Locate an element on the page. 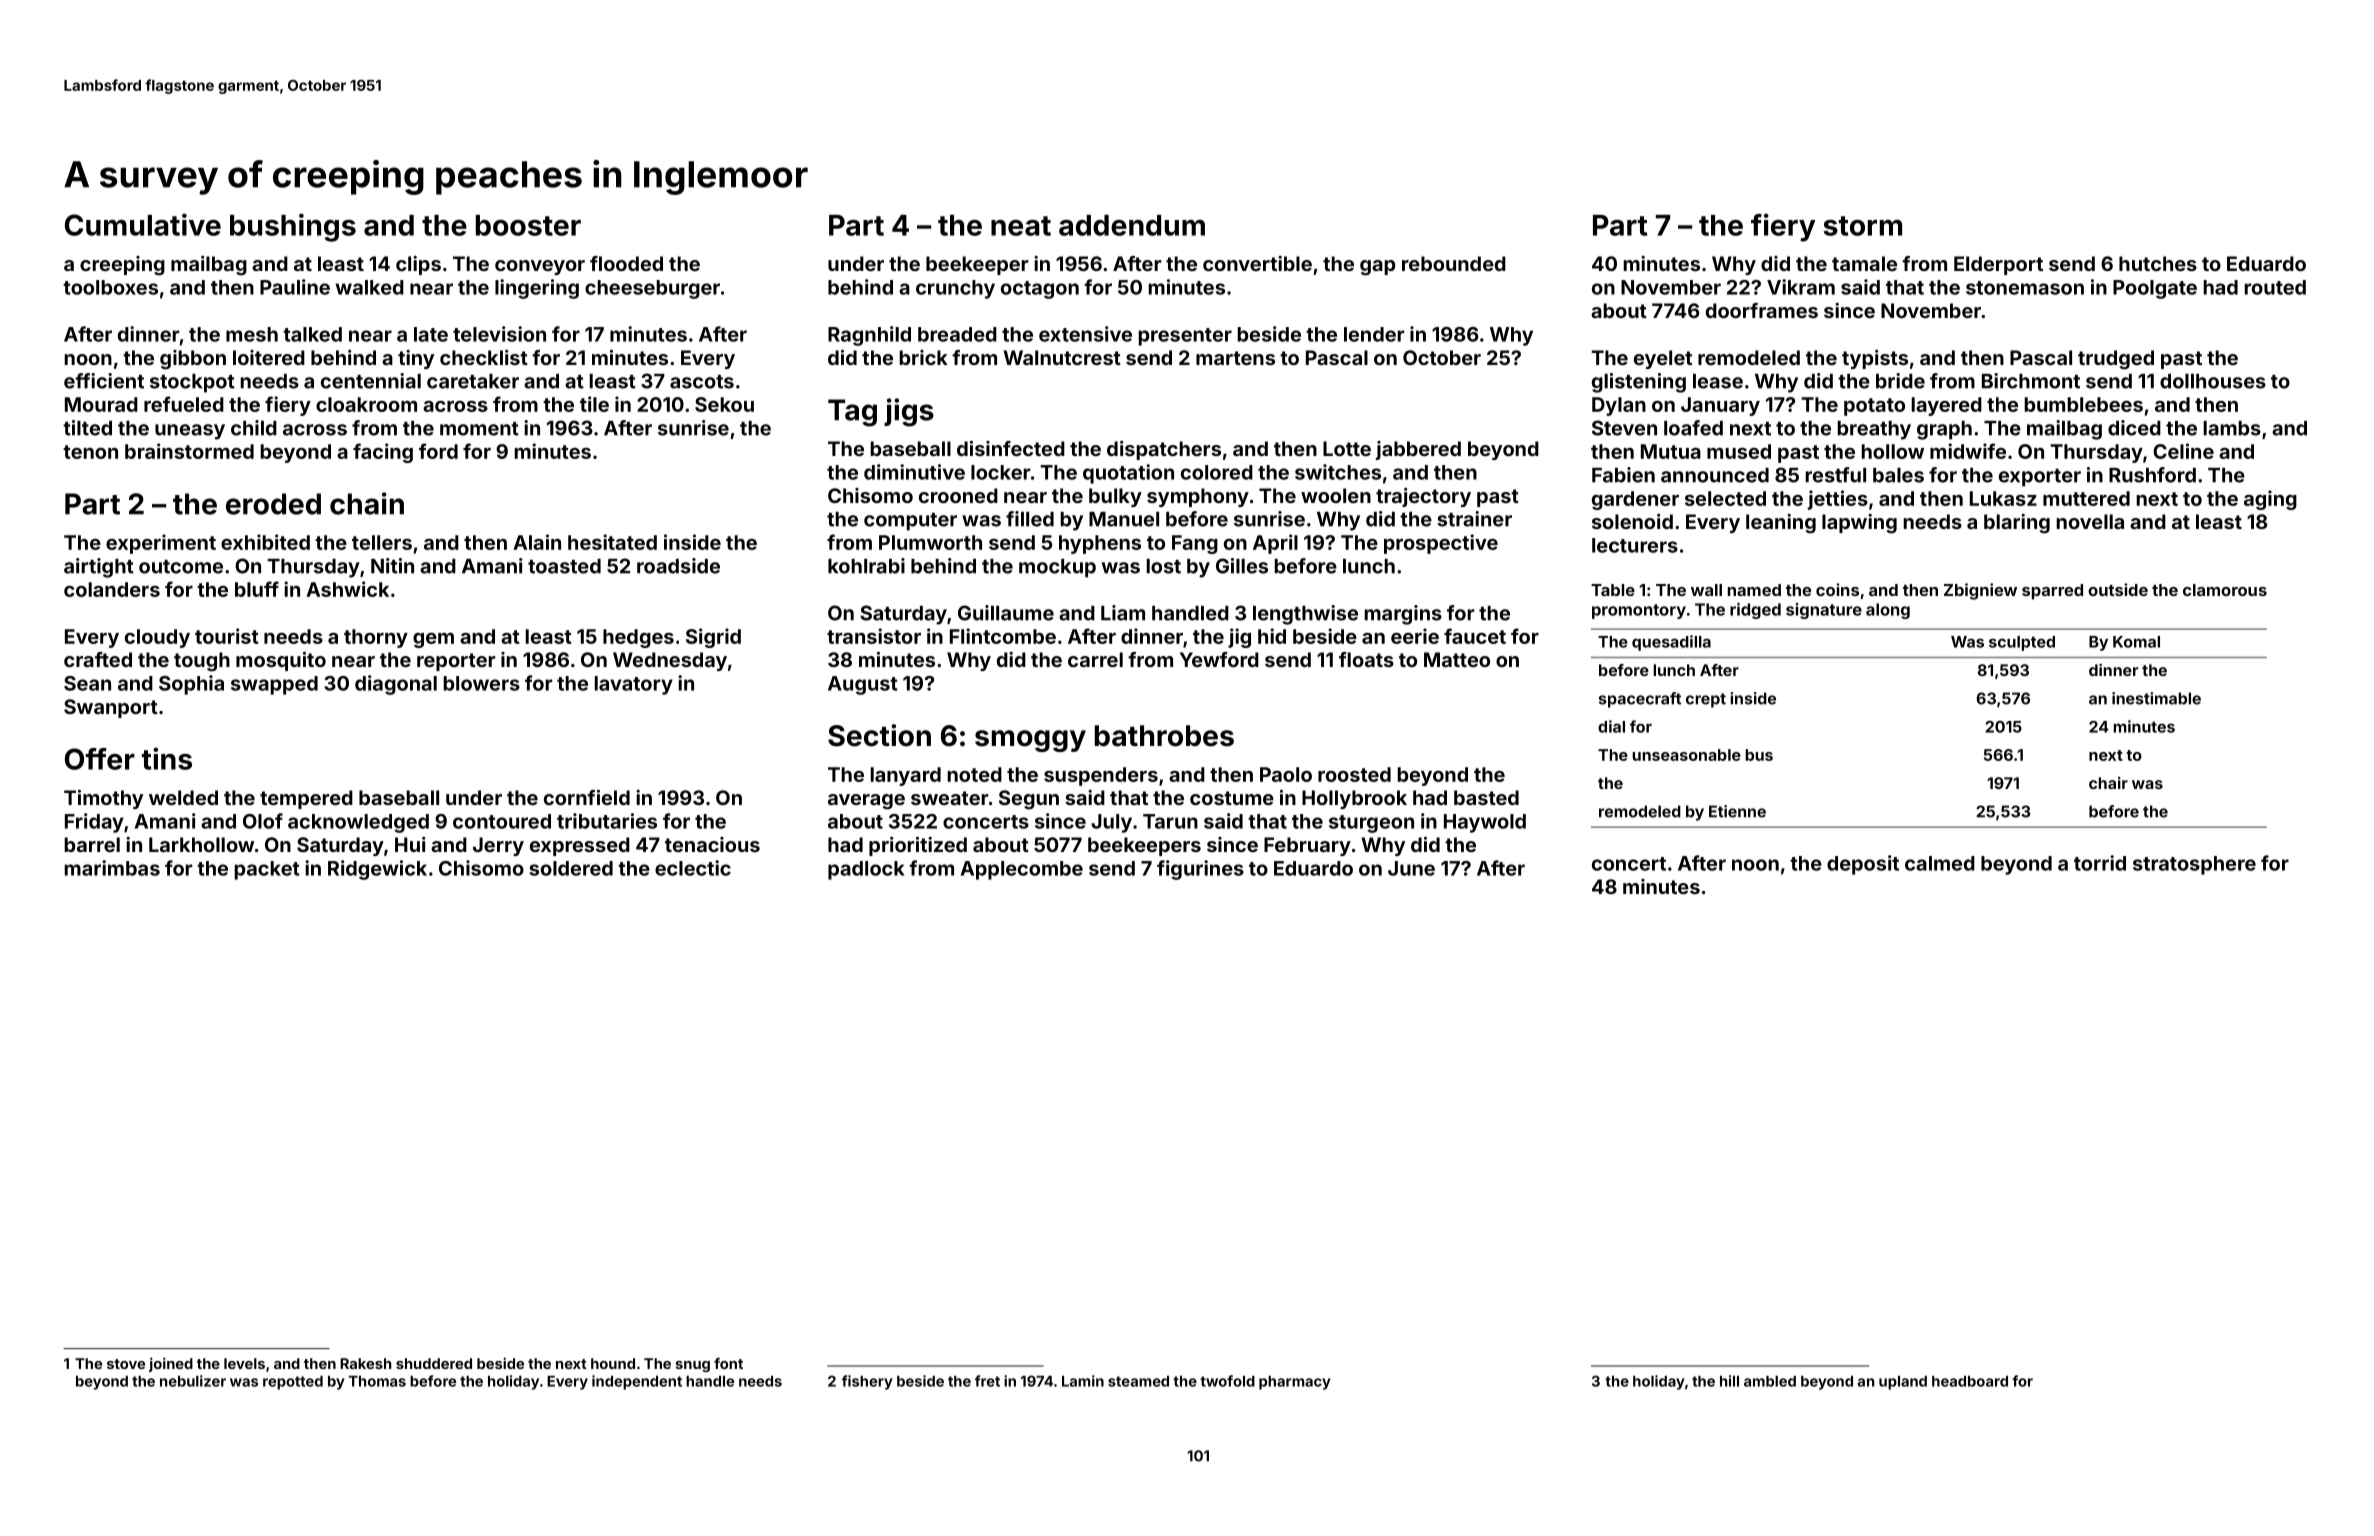 The width and height of the page is (2374, 1536). soldered is located at coordinates (571, 868).
